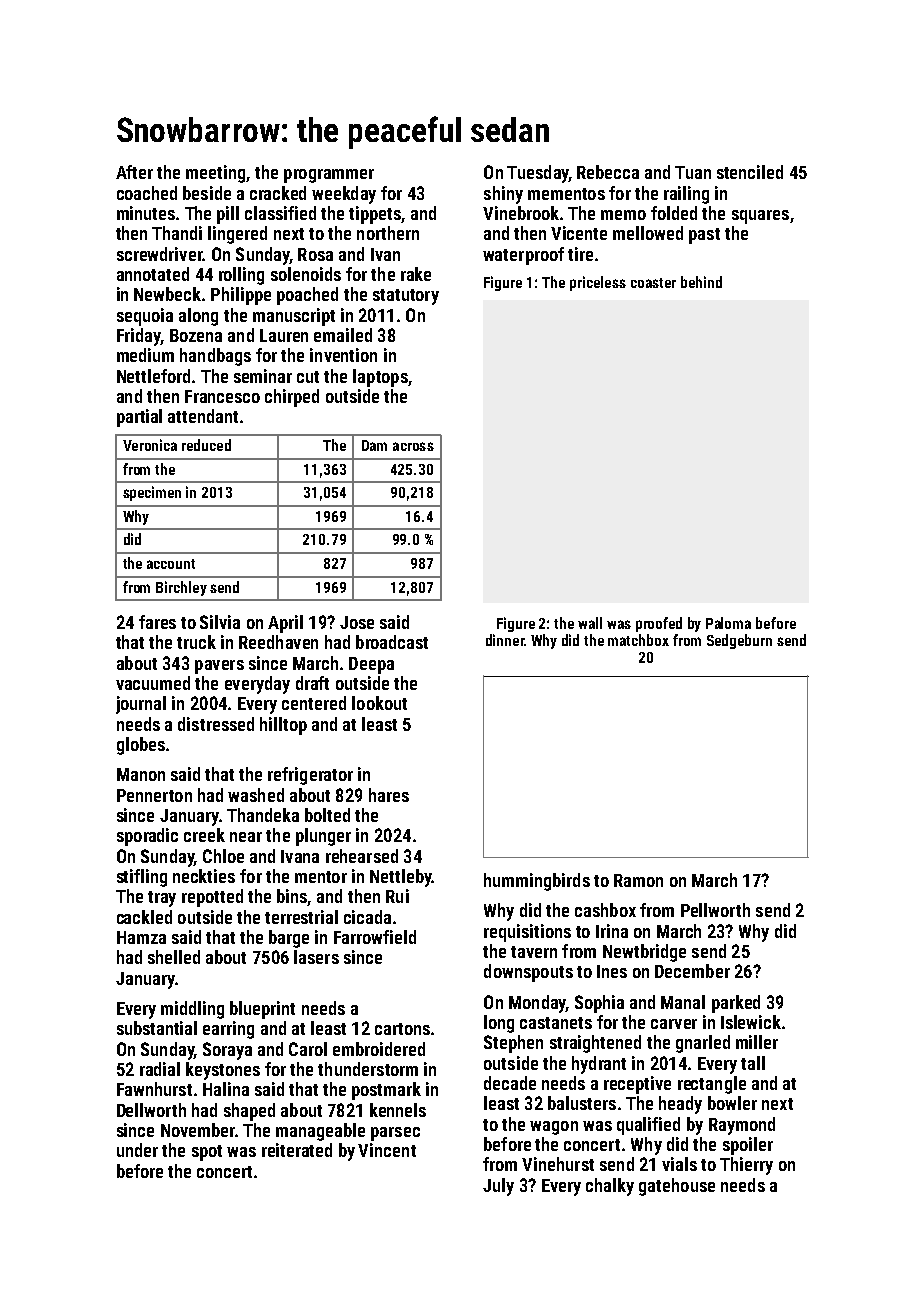  What do you see at coordinates (701, 282) in the screenshot?
I see `behind` at bounding box center [701, 282].
